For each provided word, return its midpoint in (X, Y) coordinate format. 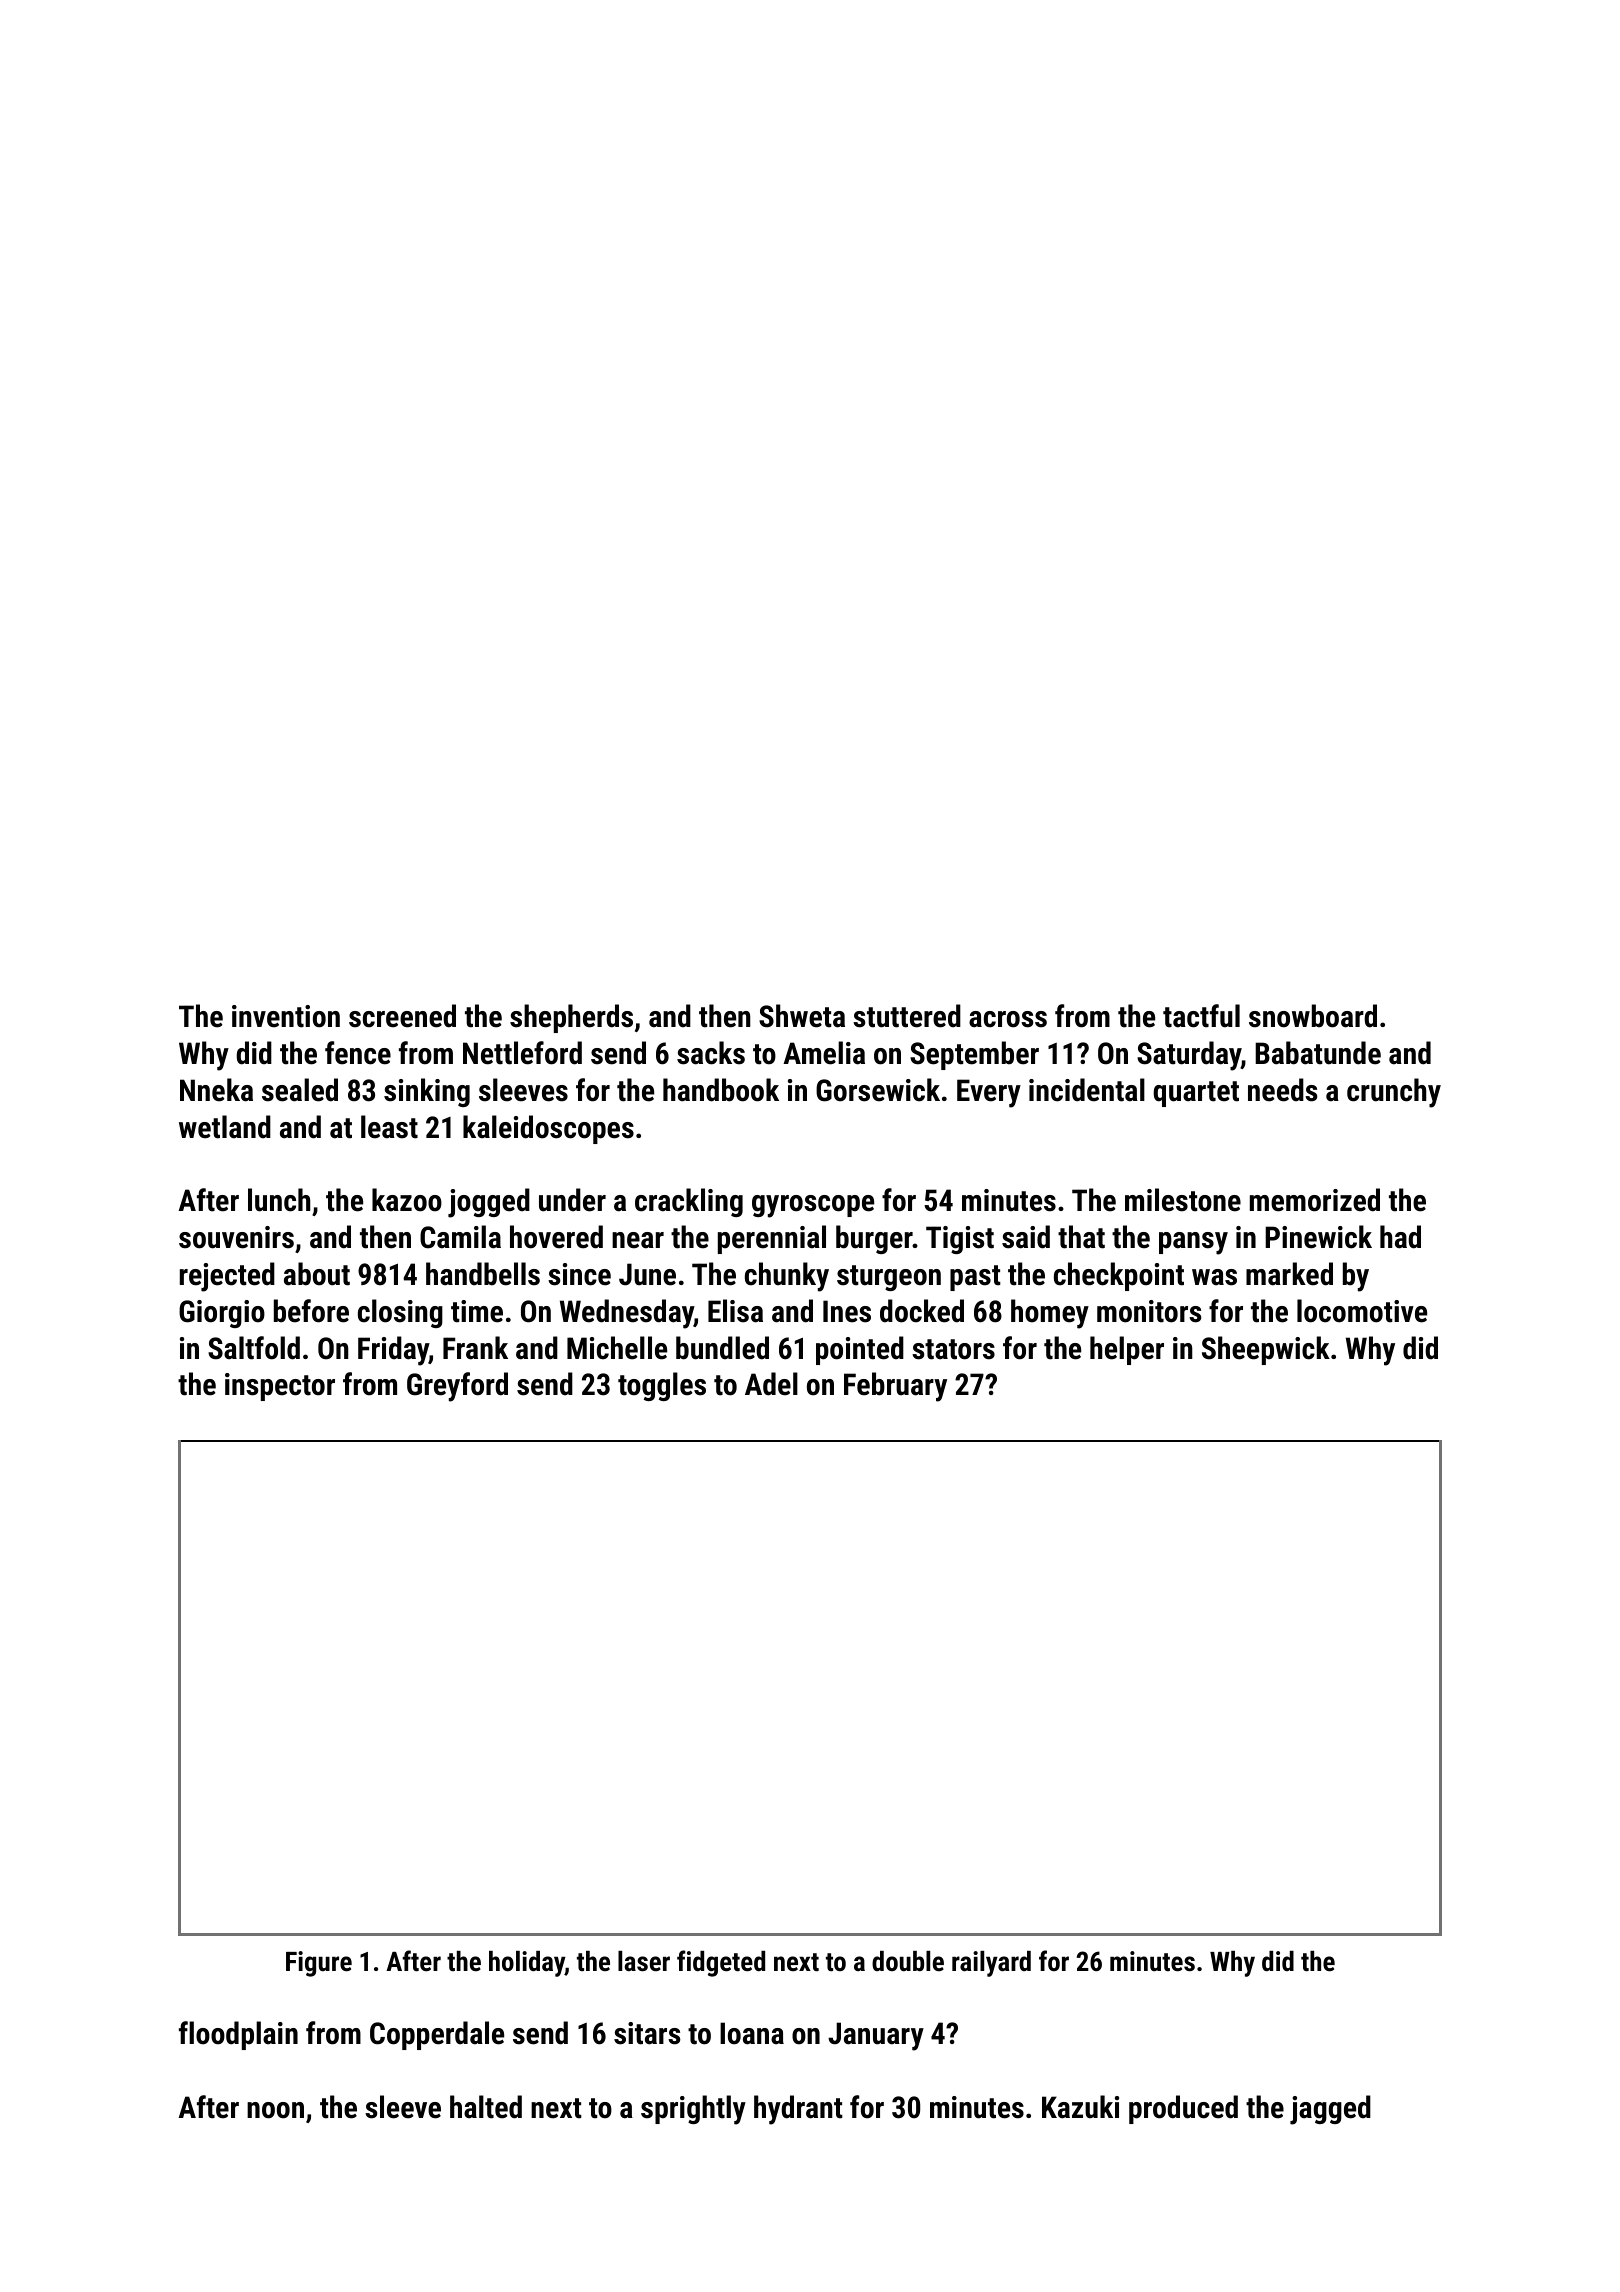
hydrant (798, 2110)
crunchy (1394, 1093)
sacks (711, 1053)
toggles (662, 1386)
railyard (991, 1964)
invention (286, 1016)
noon (275, 2110)
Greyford (457, 1387)
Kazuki (1080, 2107)
